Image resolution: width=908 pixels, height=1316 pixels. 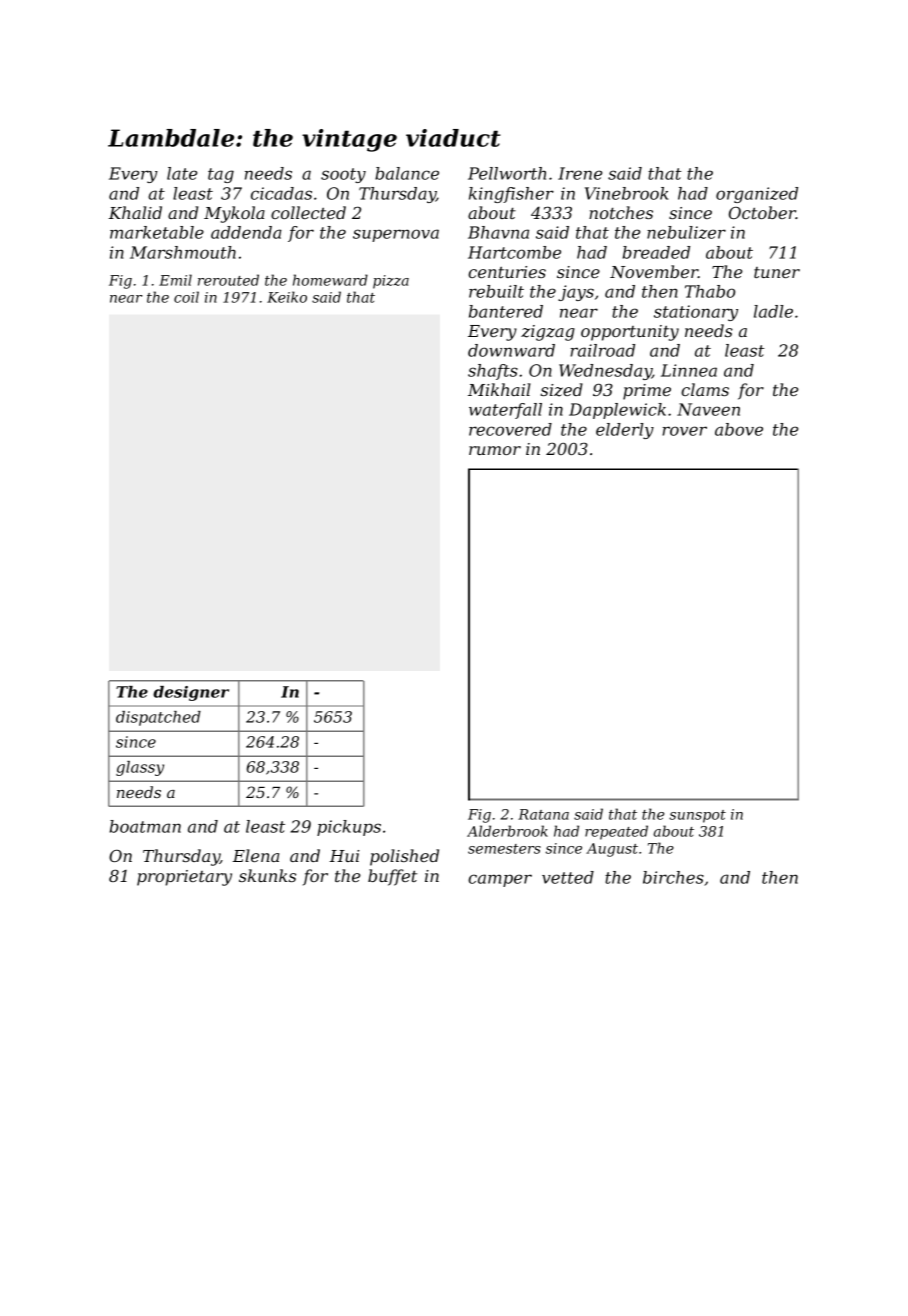 I want to click on sunspot, so click(x=697, y=816).
